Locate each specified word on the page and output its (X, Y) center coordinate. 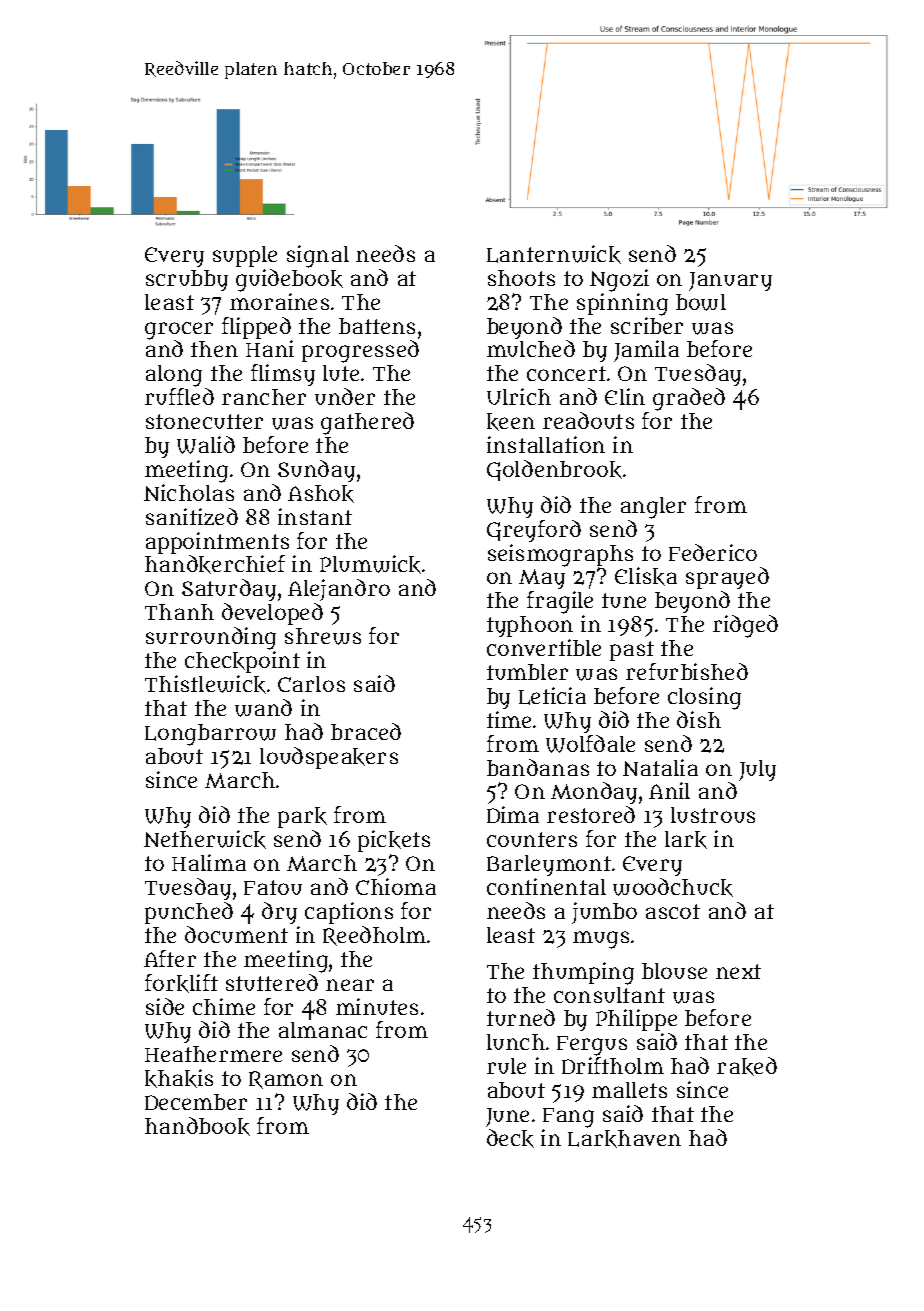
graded (689, 399)
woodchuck (673, 887)
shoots (521, 278)
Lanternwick (554, 254)
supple (245, 256)
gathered (367, 423)
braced (366, 731)
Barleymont (549, 865)
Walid (206, 445)
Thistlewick (205, 684)
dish (699, 719)
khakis (179, 1078)
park (302, 817)
